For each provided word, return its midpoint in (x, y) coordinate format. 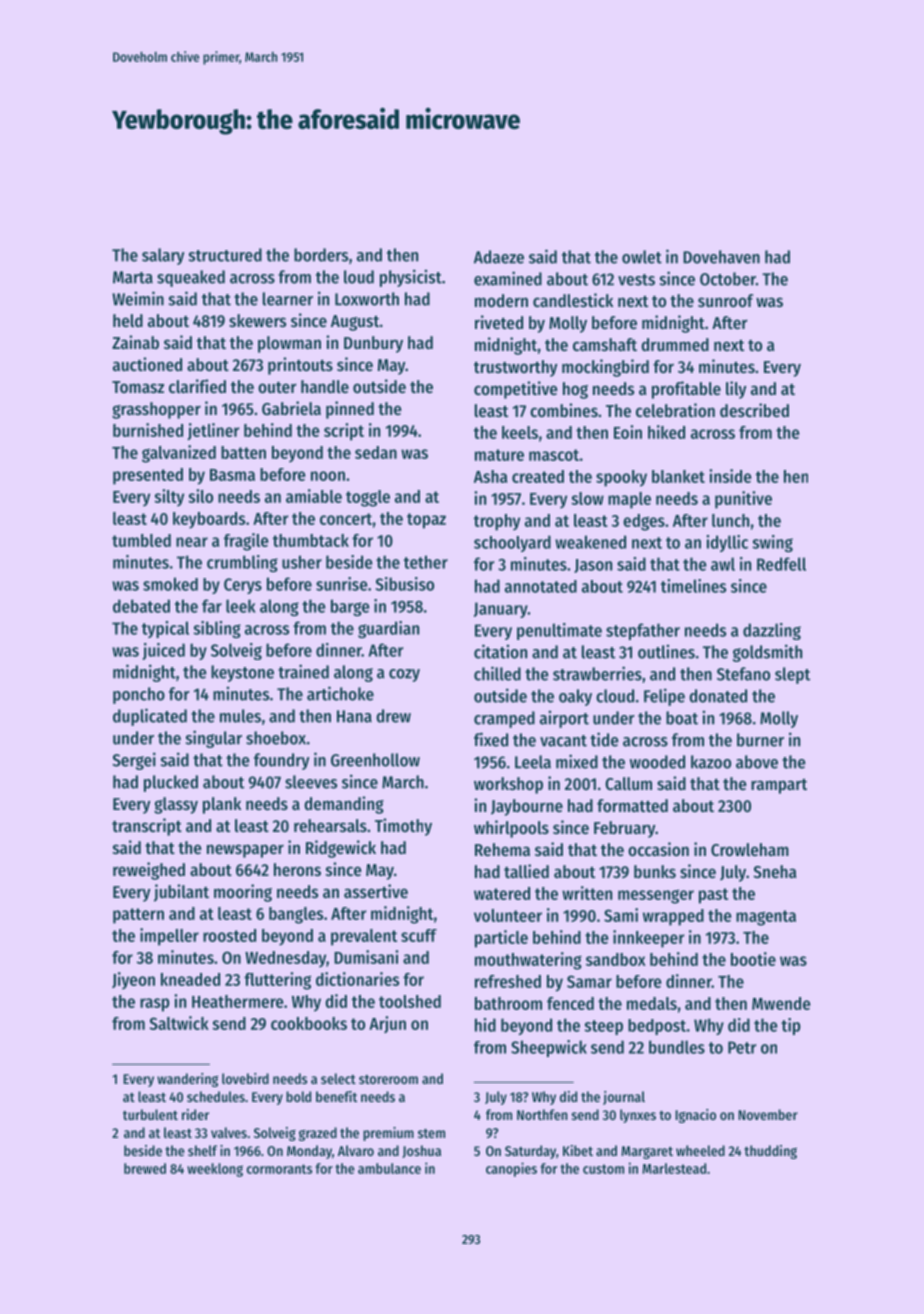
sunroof (725, 300)
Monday (309, 1152)
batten (243, 452)
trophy (497, 522)
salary (163, 256)
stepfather (643, 631)
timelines (693, 586)
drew (393, 716)
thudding (770, 1152)
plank (222, 805)
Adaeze (499, 257)
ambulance (389, 1168)
